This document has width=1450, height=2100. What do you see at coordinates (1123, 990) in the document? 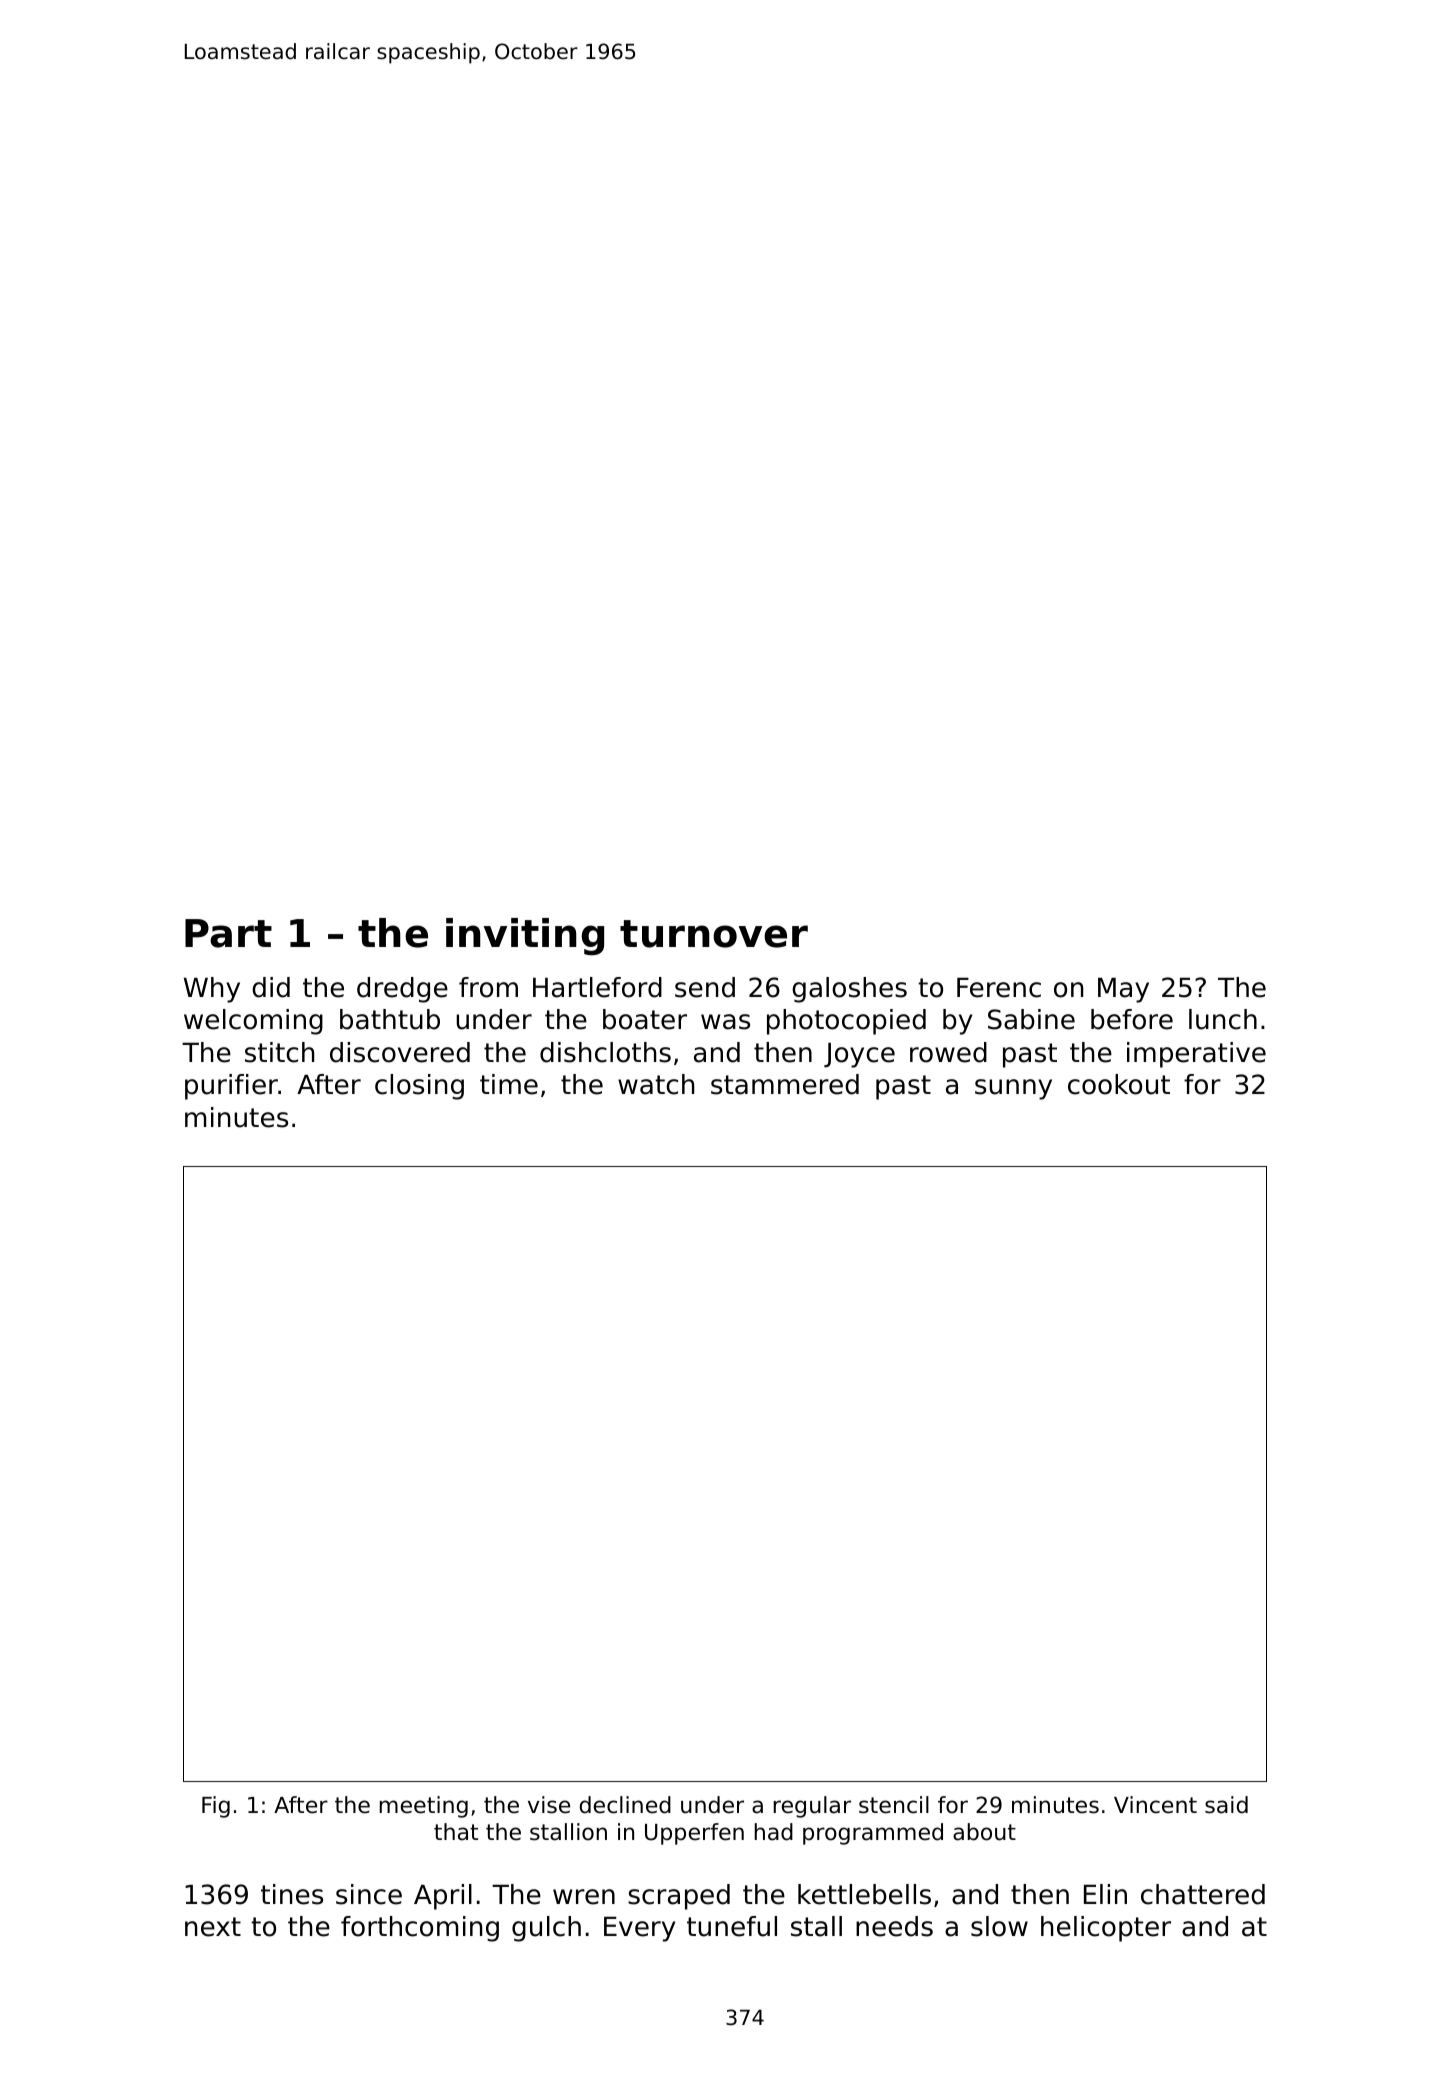
I see `May` at bounding box center [1123, 990].
